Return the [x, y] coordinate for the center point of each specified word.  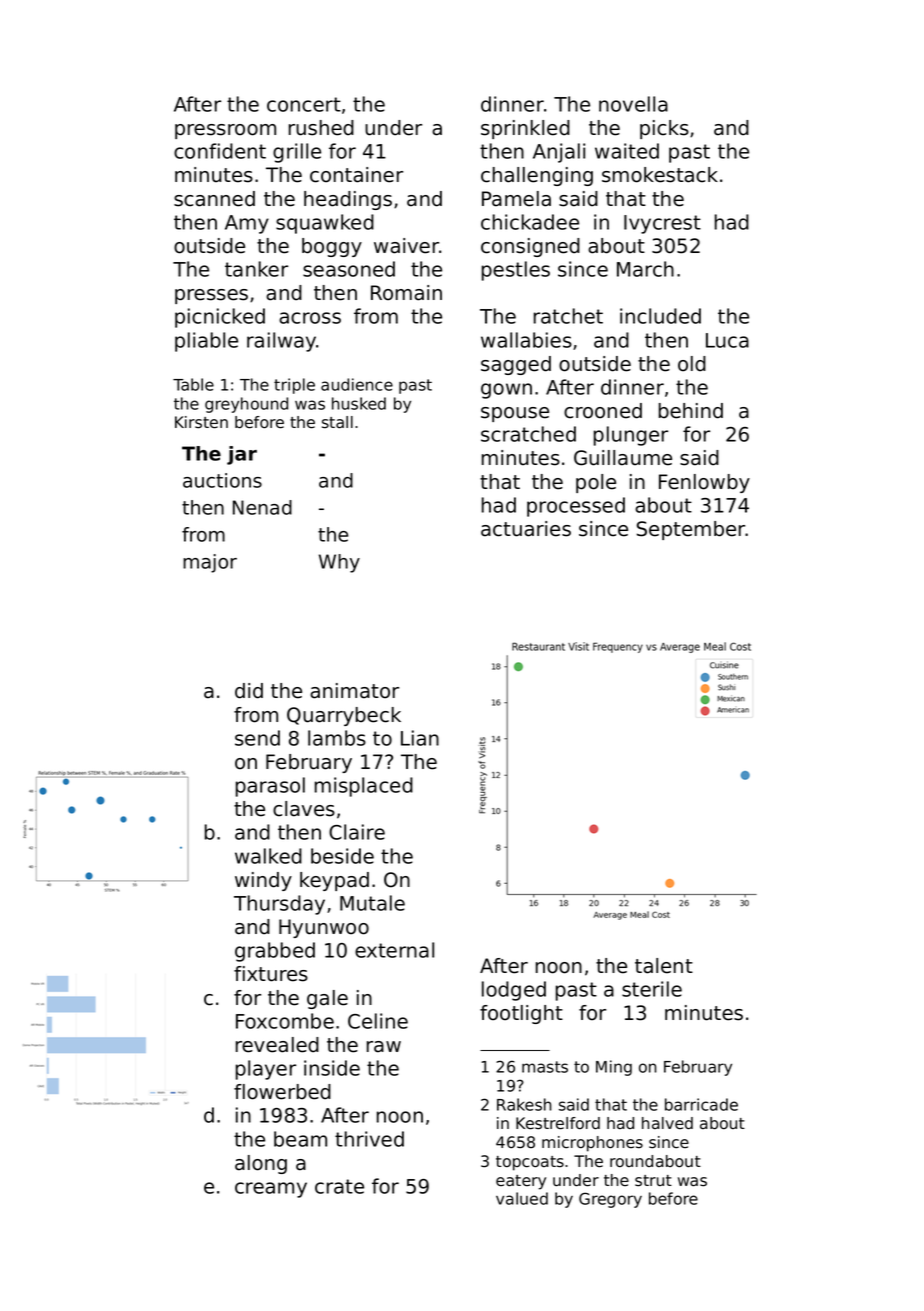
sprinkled [525, 129]
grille [297, 153]
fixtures [271, 974]
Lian [420, 738]
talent [664, 966]
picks [664, 129]
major [210, 563]
